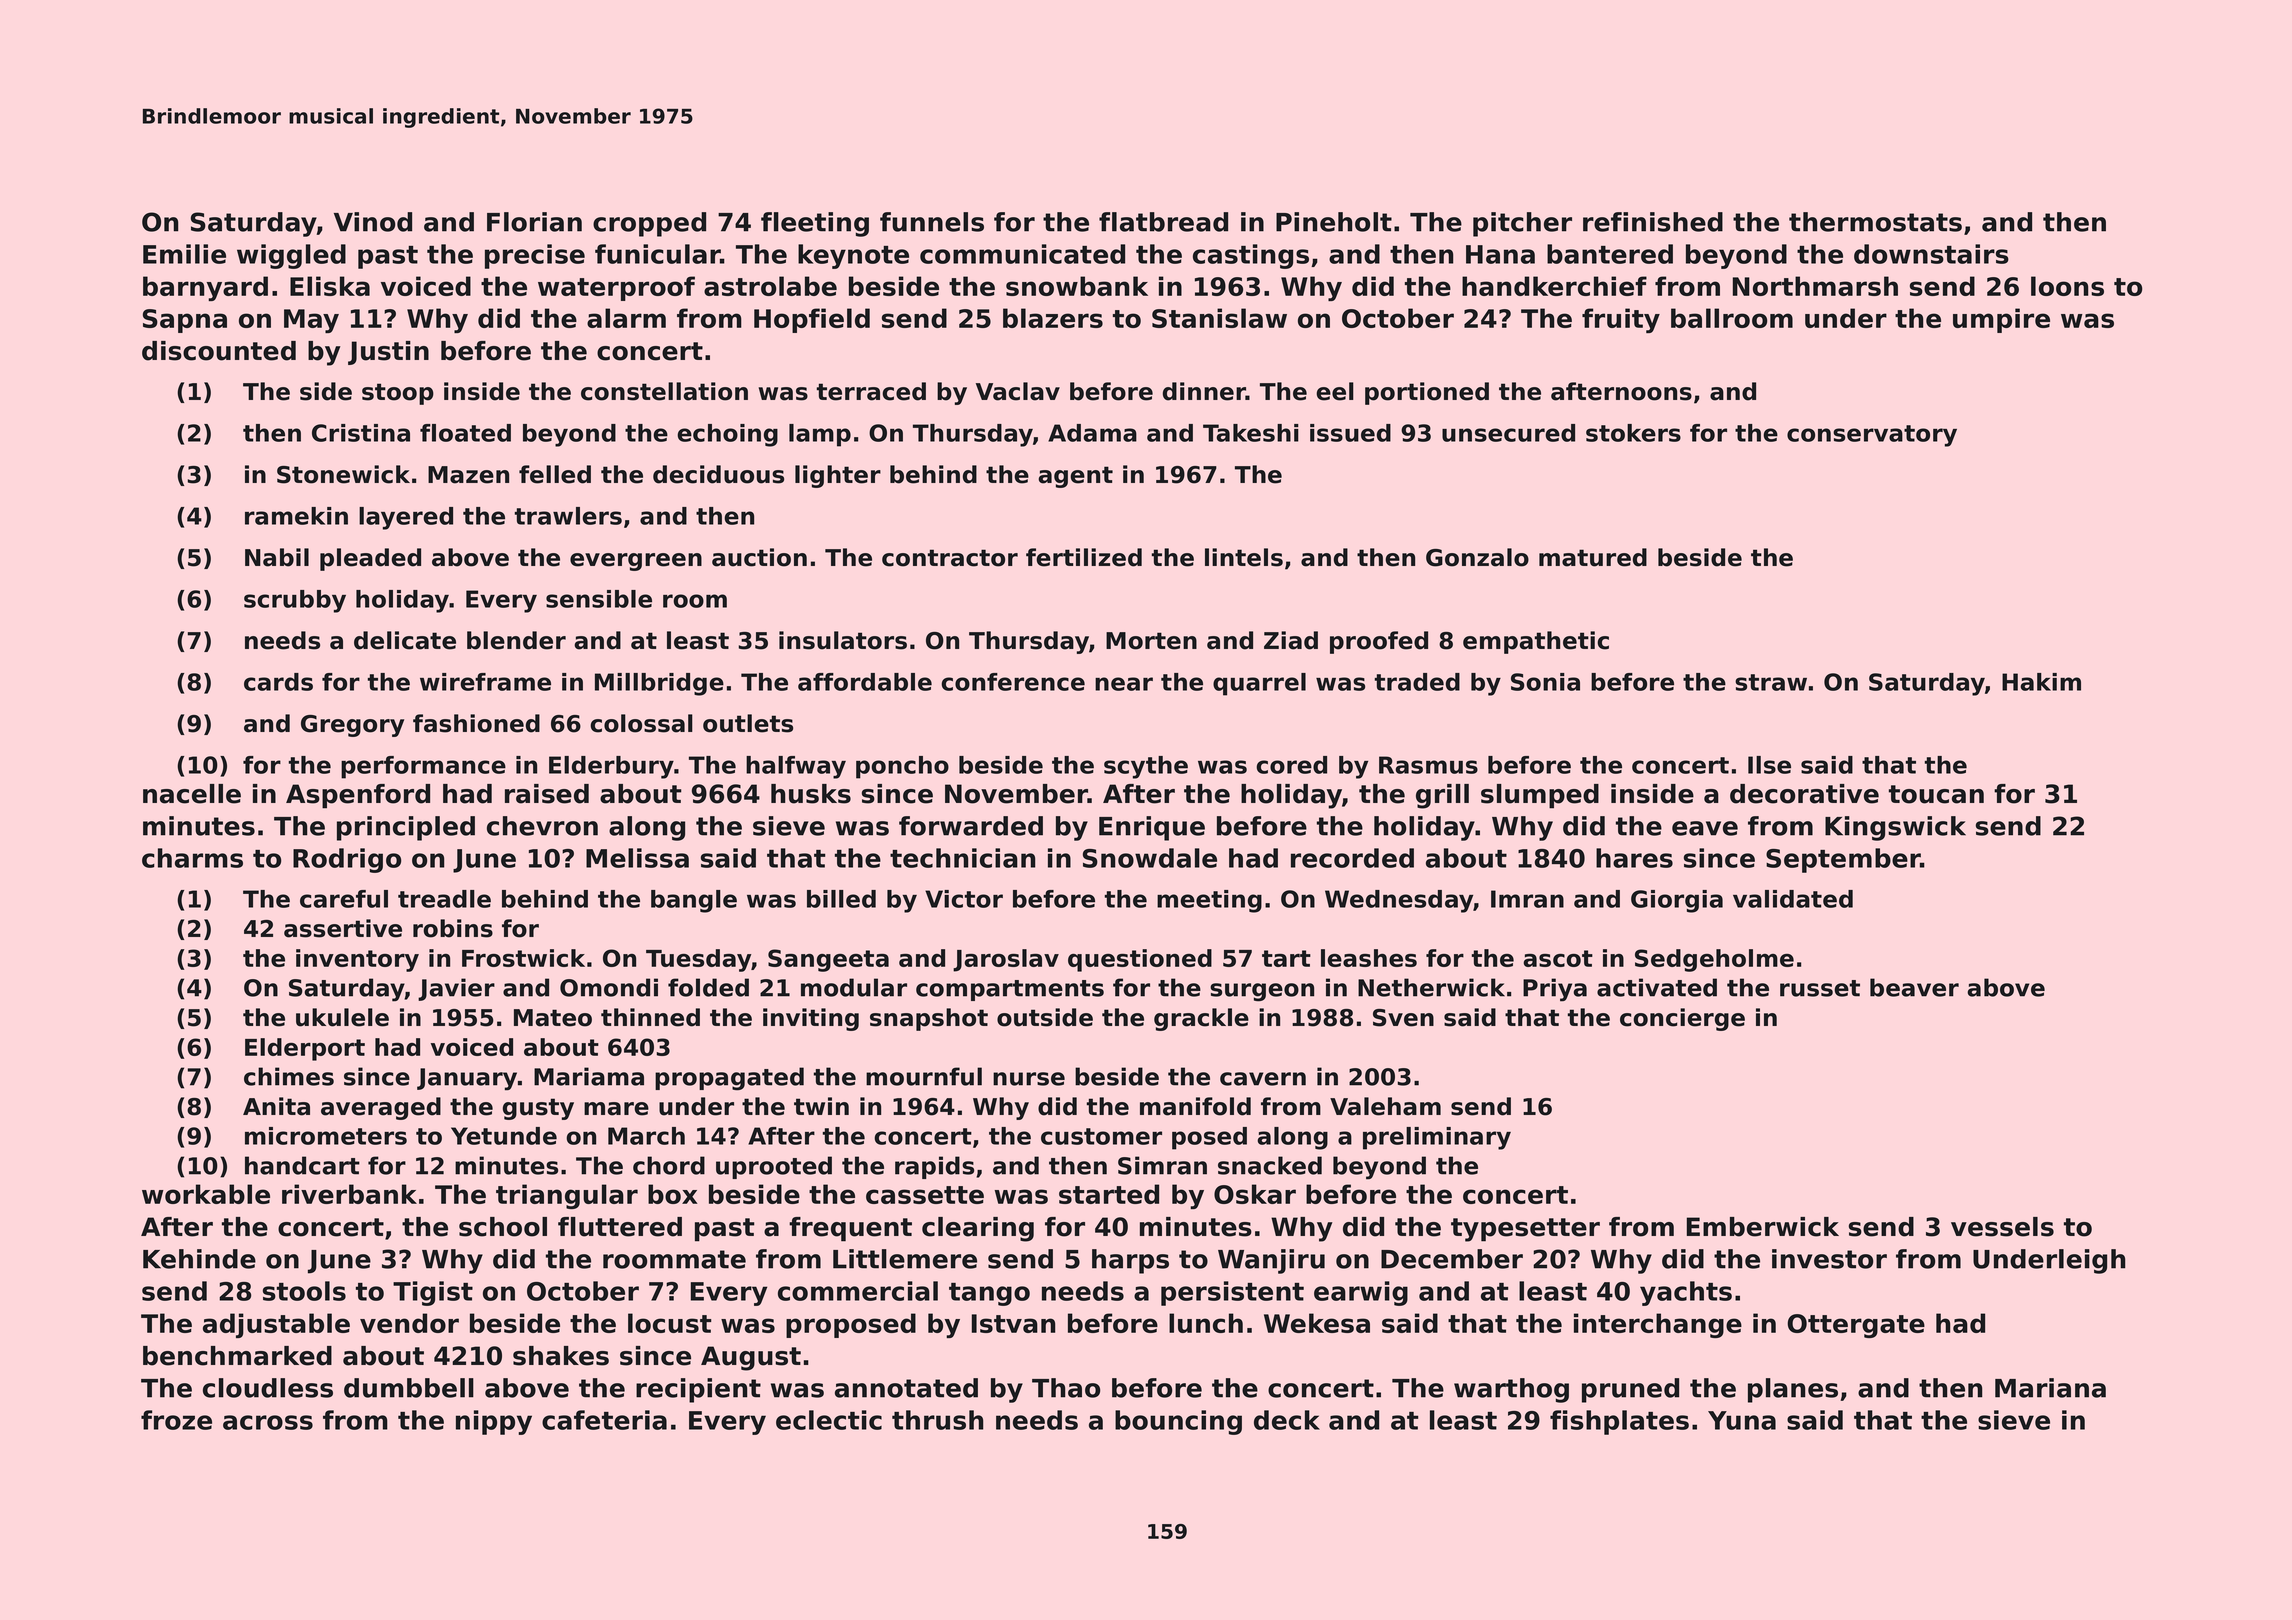  I want to click on matured, so click(1593, 557).
